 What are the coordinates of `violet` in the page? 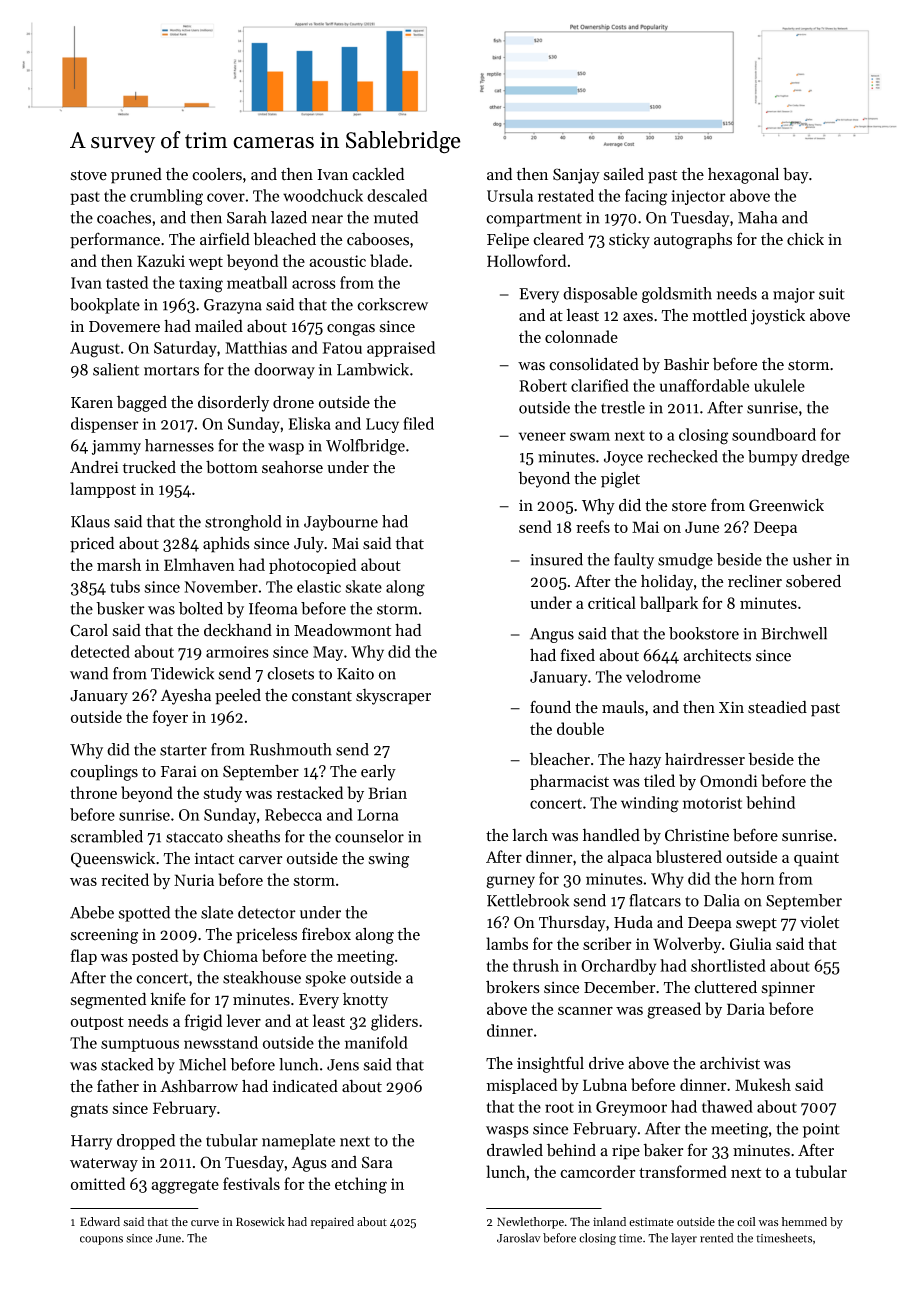 It's located at (819, 922).
